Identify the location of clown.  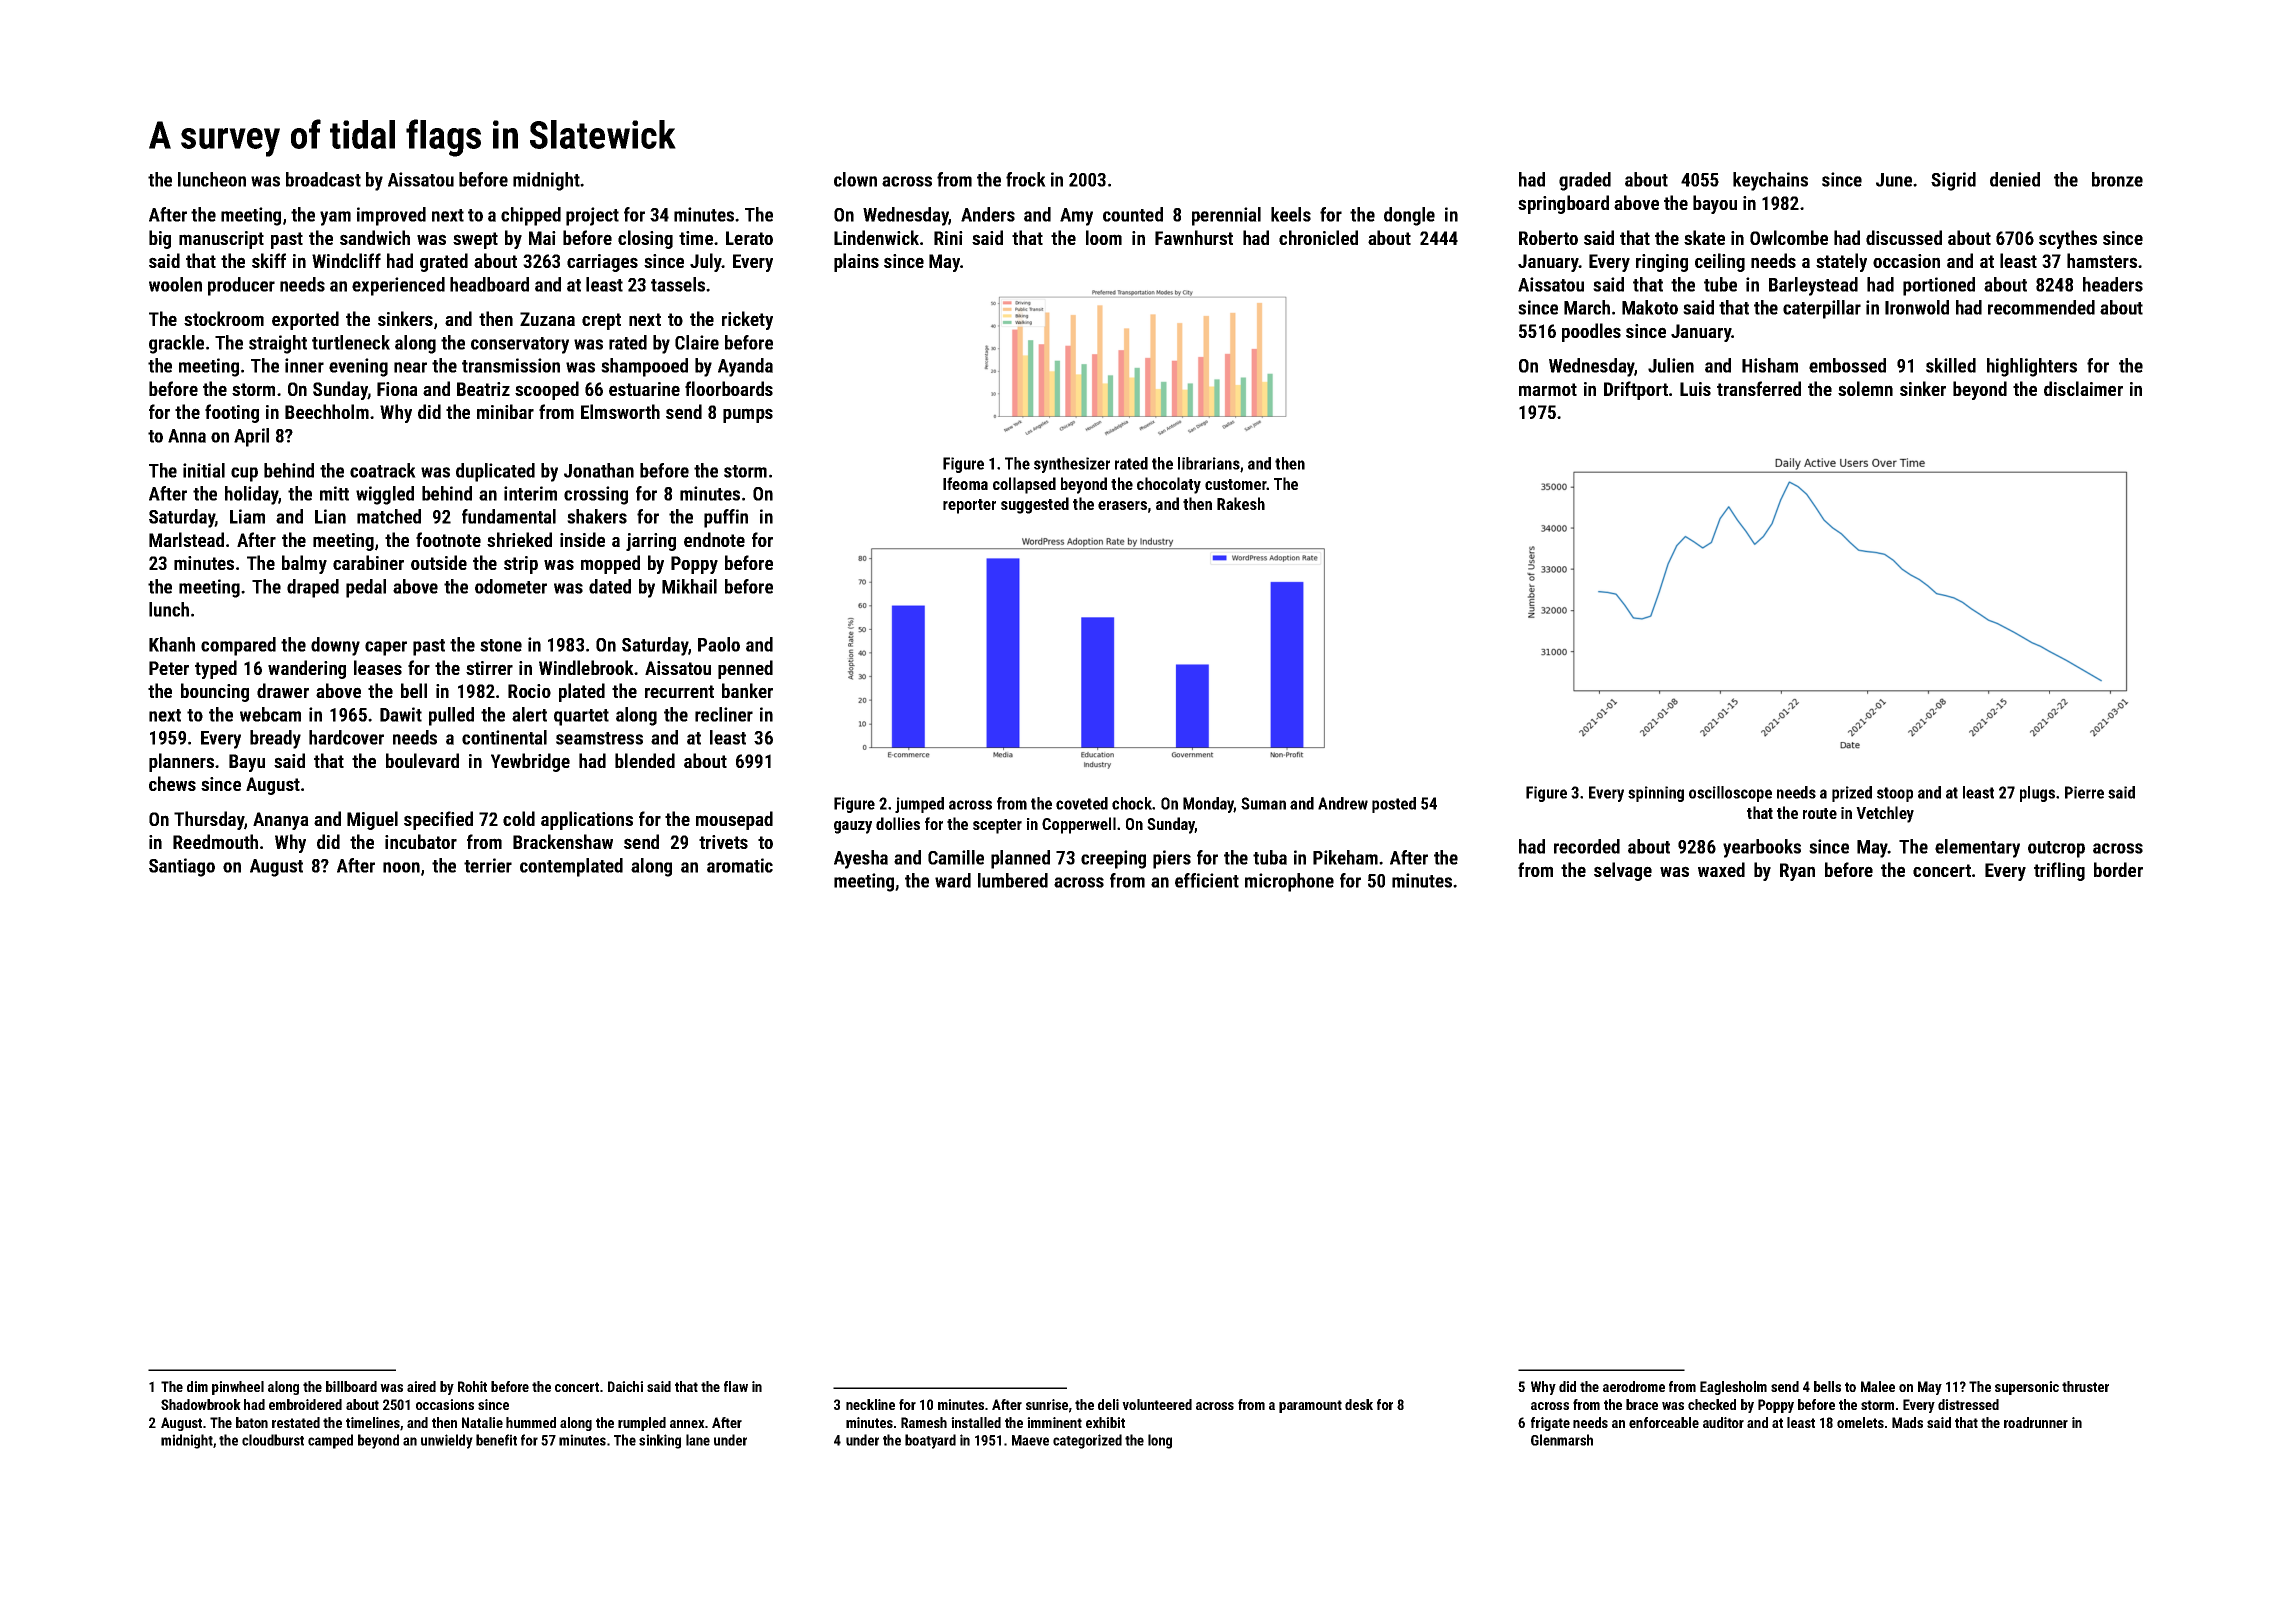
(855, 179).
